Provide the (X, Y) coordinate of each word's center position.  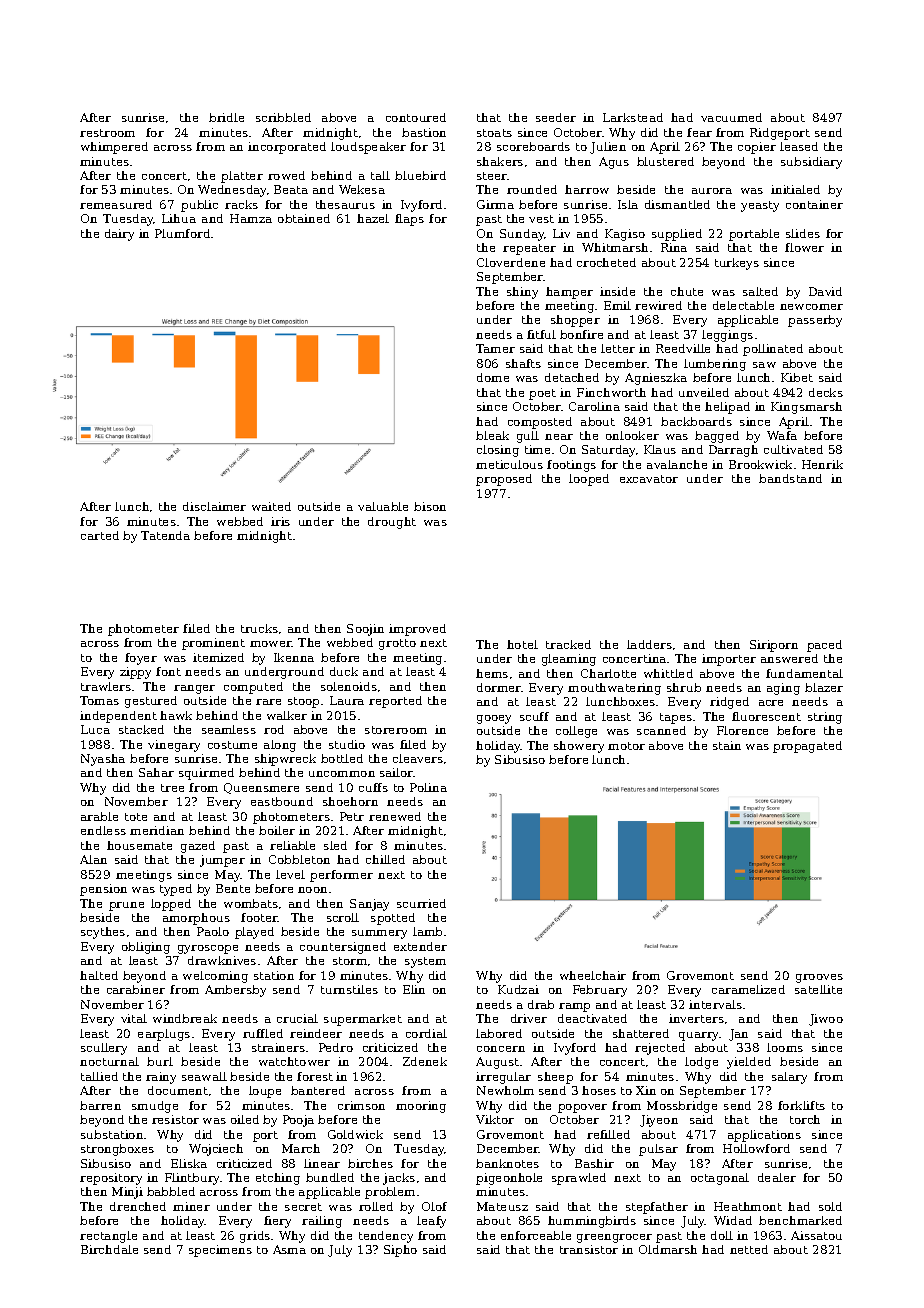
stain (727, 745)
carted (100, 535)
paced (824, 646)
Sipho (400, 1251)
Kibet (797, 377)
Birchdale (109, 1249)
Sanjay (369, 905)
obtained (304, 218)
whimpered (114, 148)
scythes (103, 933)
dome (493, 377)
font (168, 671)
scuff (534, 716)
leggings (727, 336)
